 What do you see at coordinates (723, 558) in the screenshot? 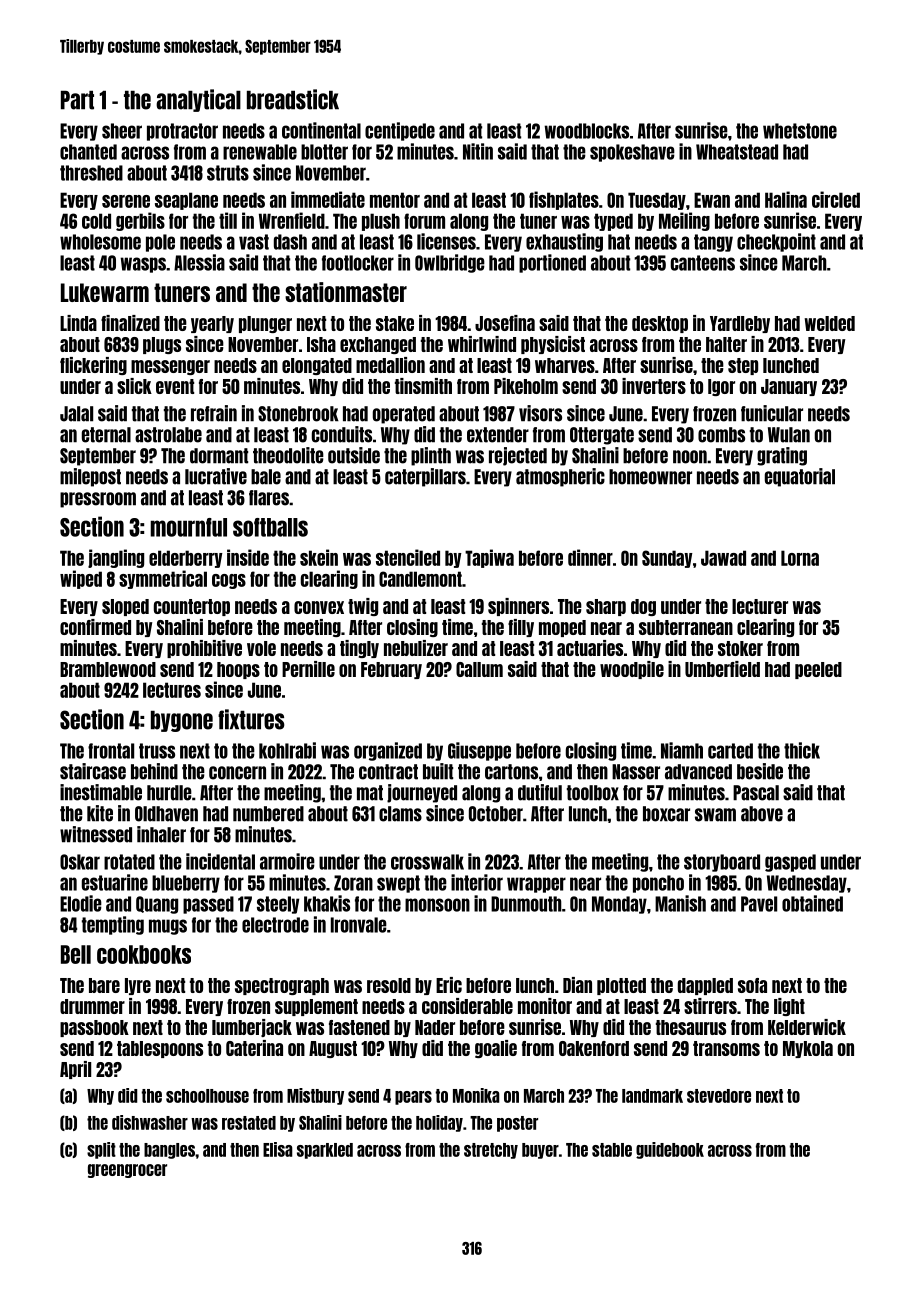
I see `Jawad` at bounding box center [723, 558].
